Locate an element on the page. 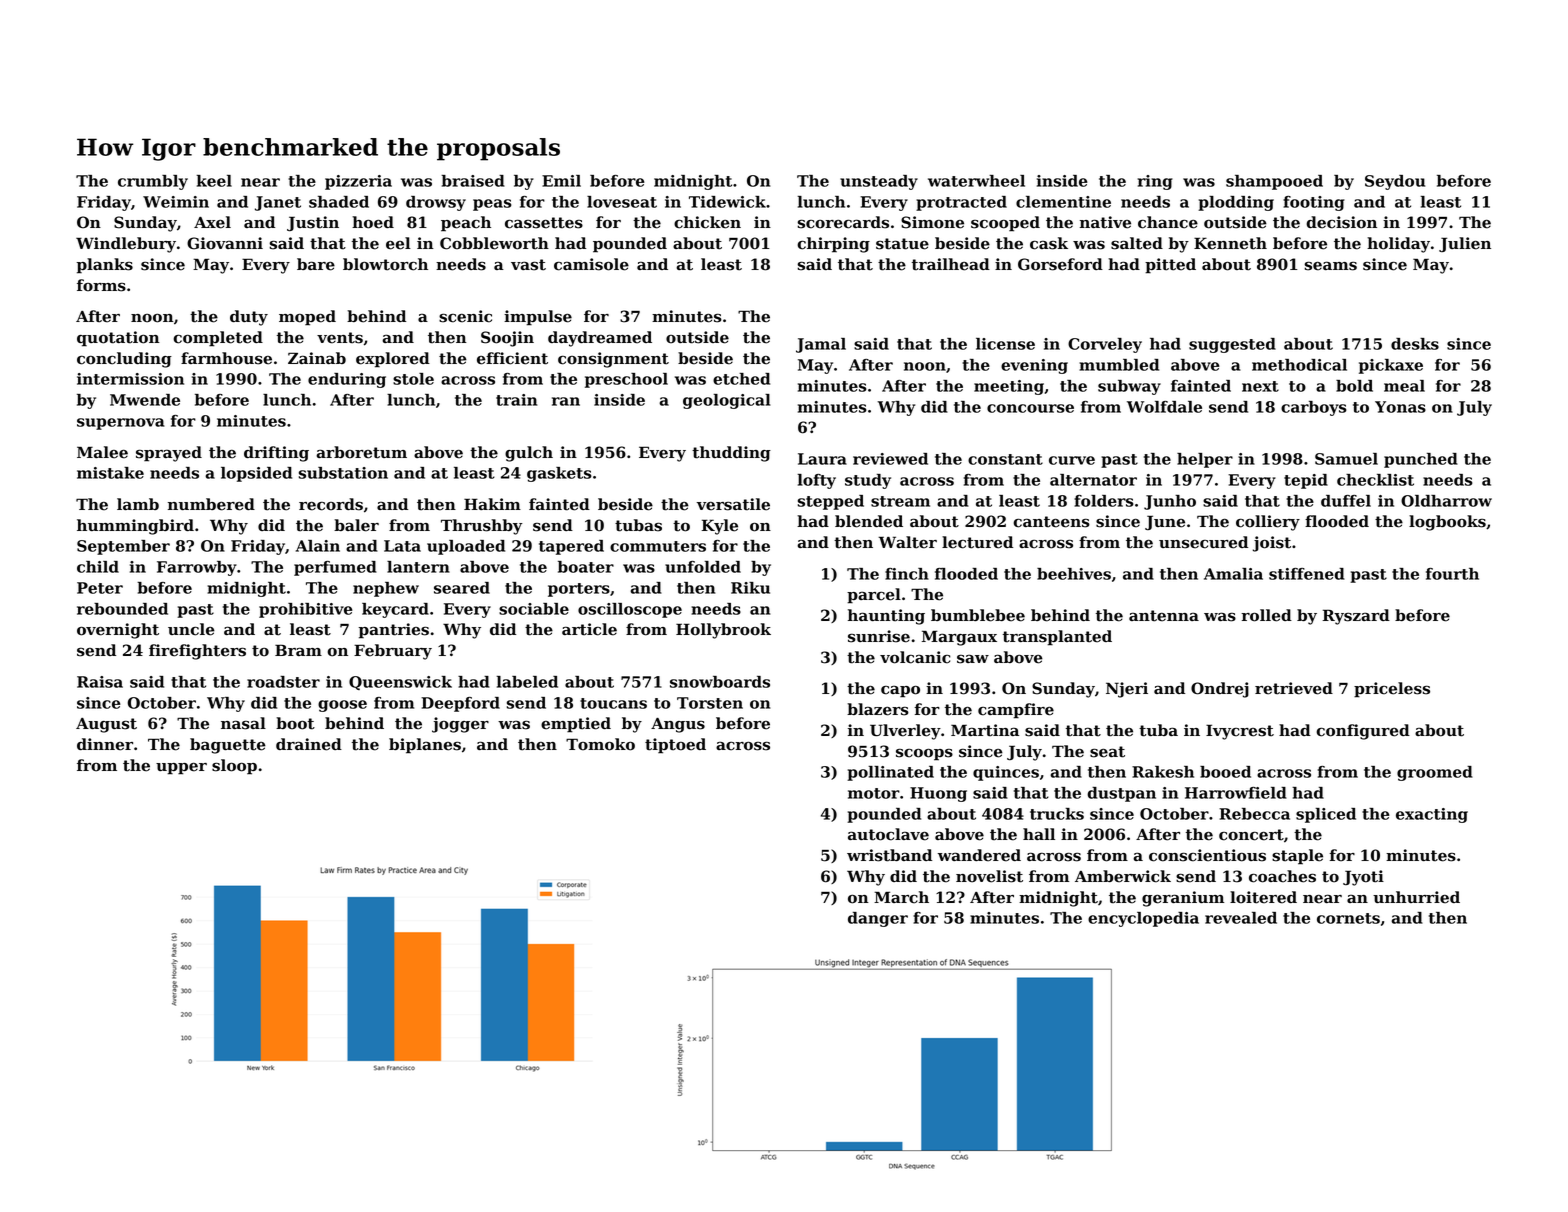  unfolded is located at coordinates (703, 567).
